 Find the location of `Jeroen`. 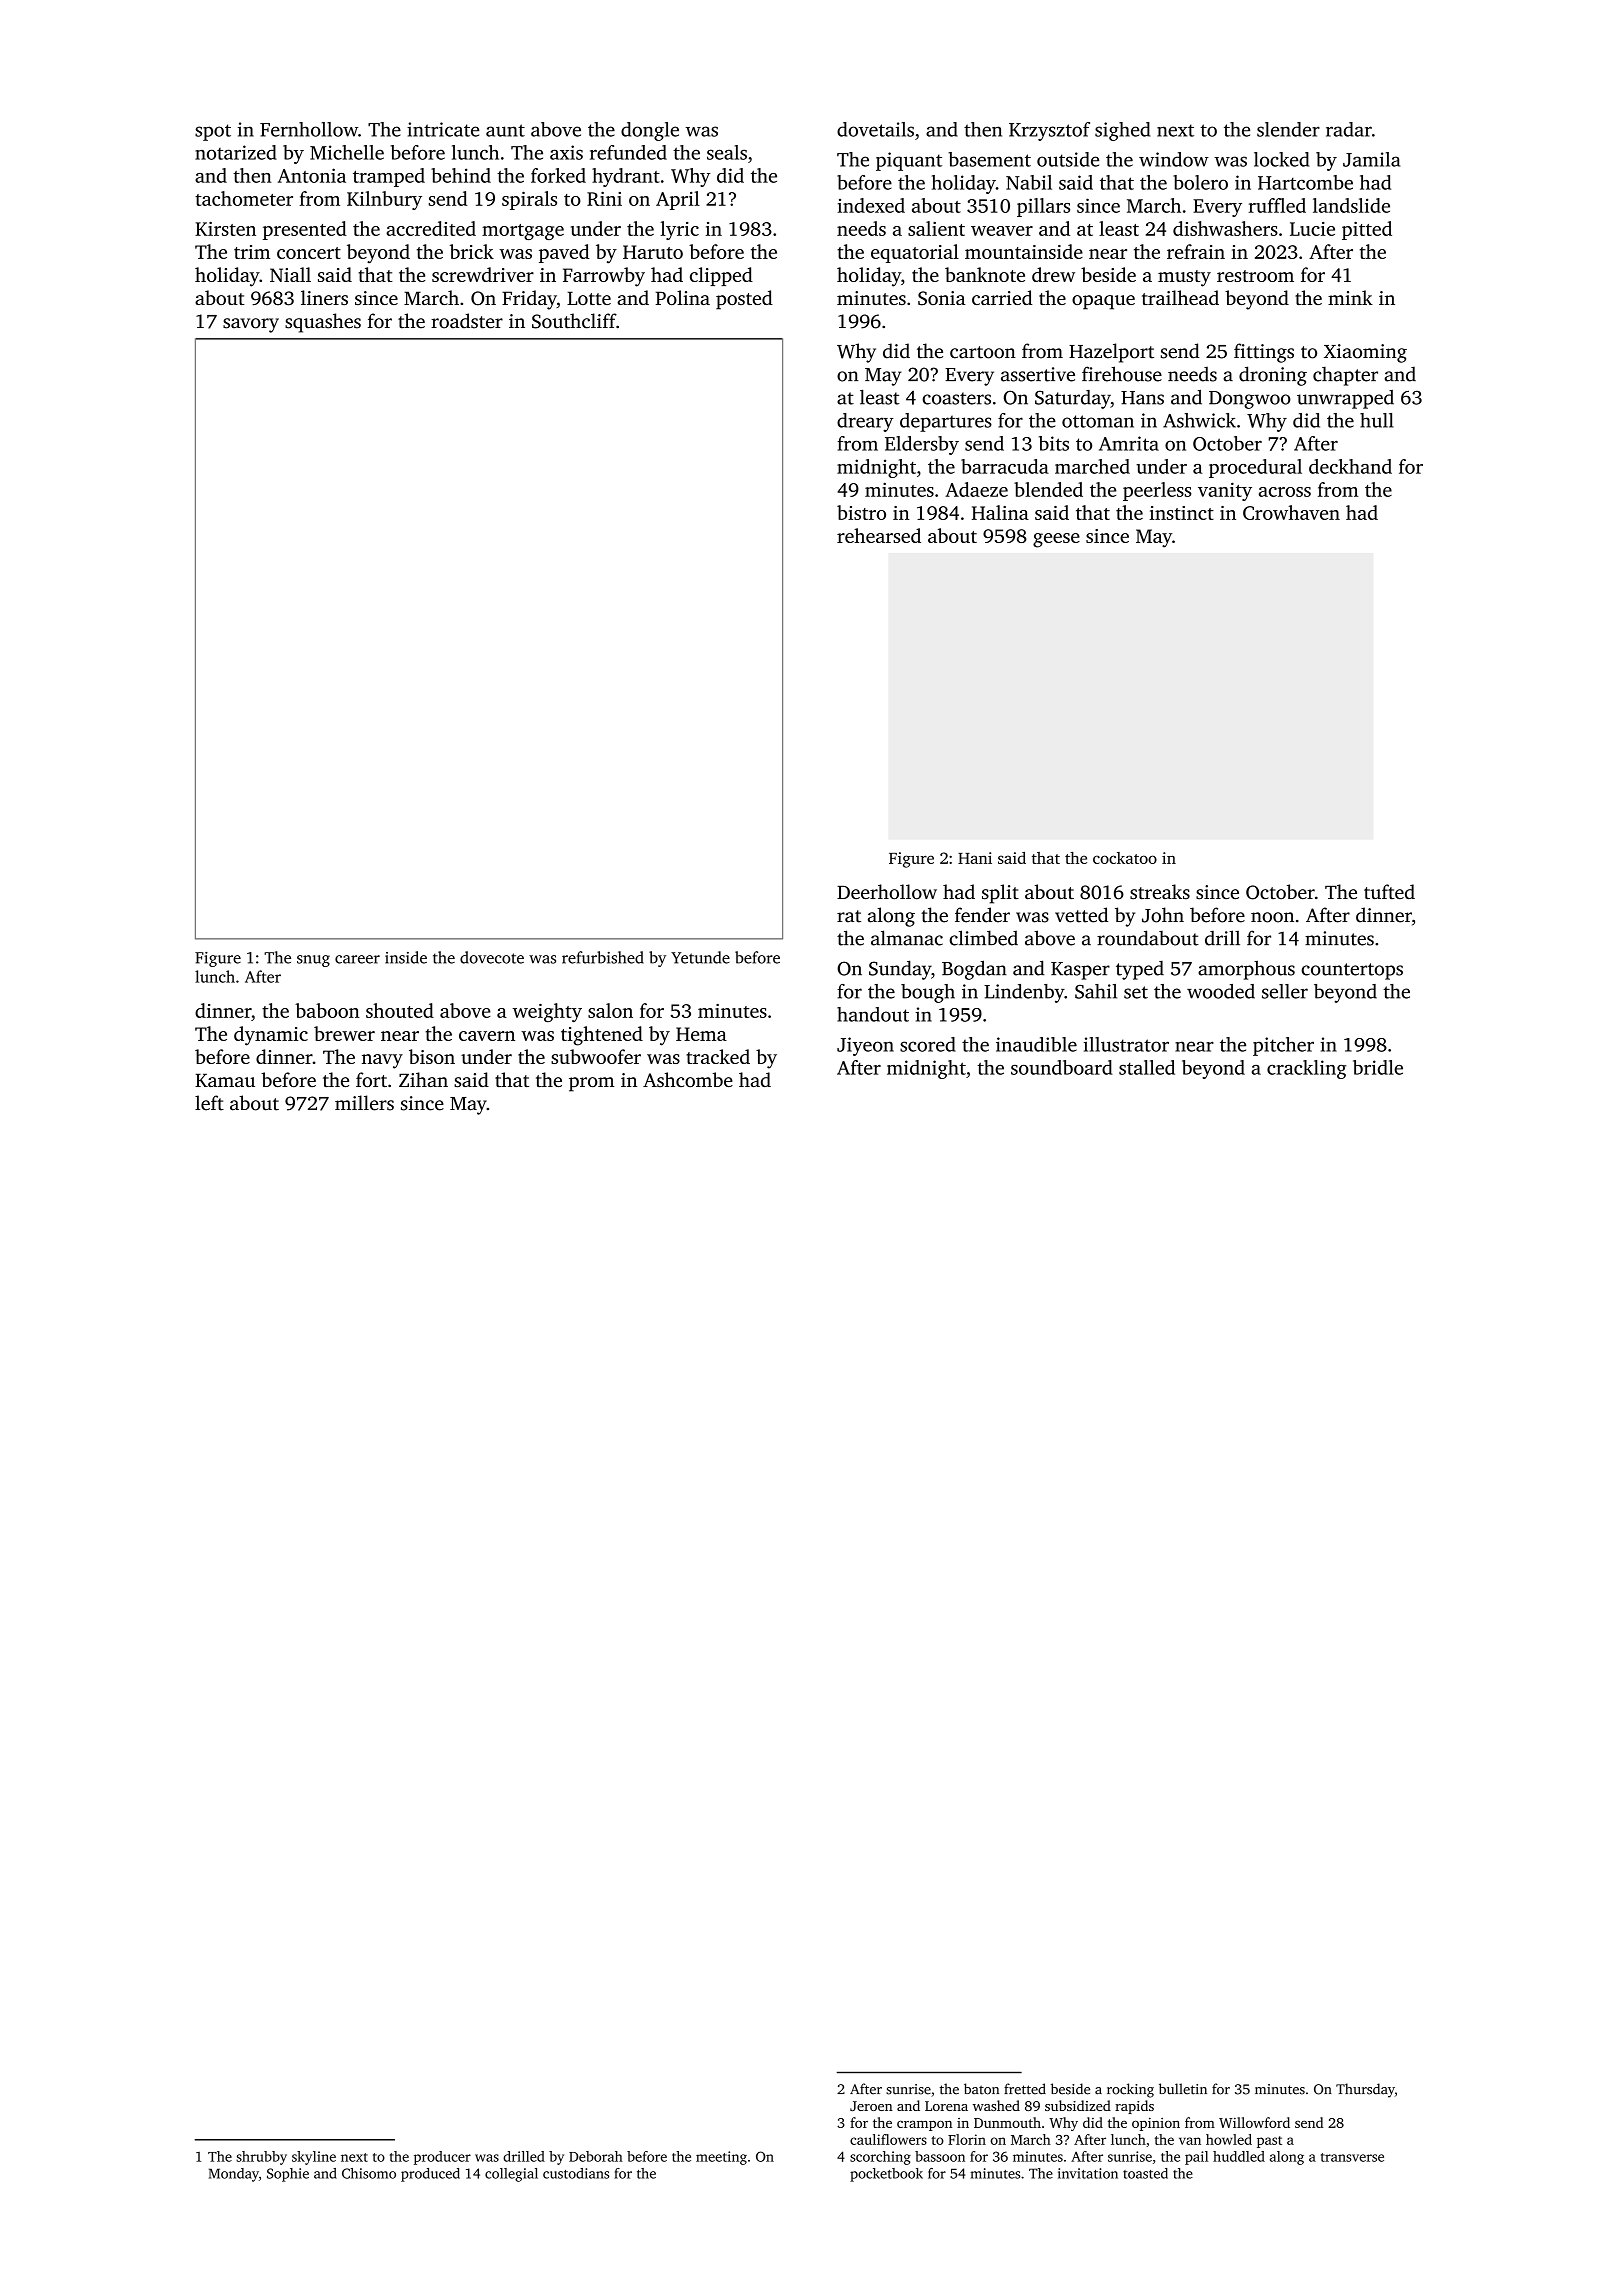

Jeroen is located at coordinates (871, 2106).
